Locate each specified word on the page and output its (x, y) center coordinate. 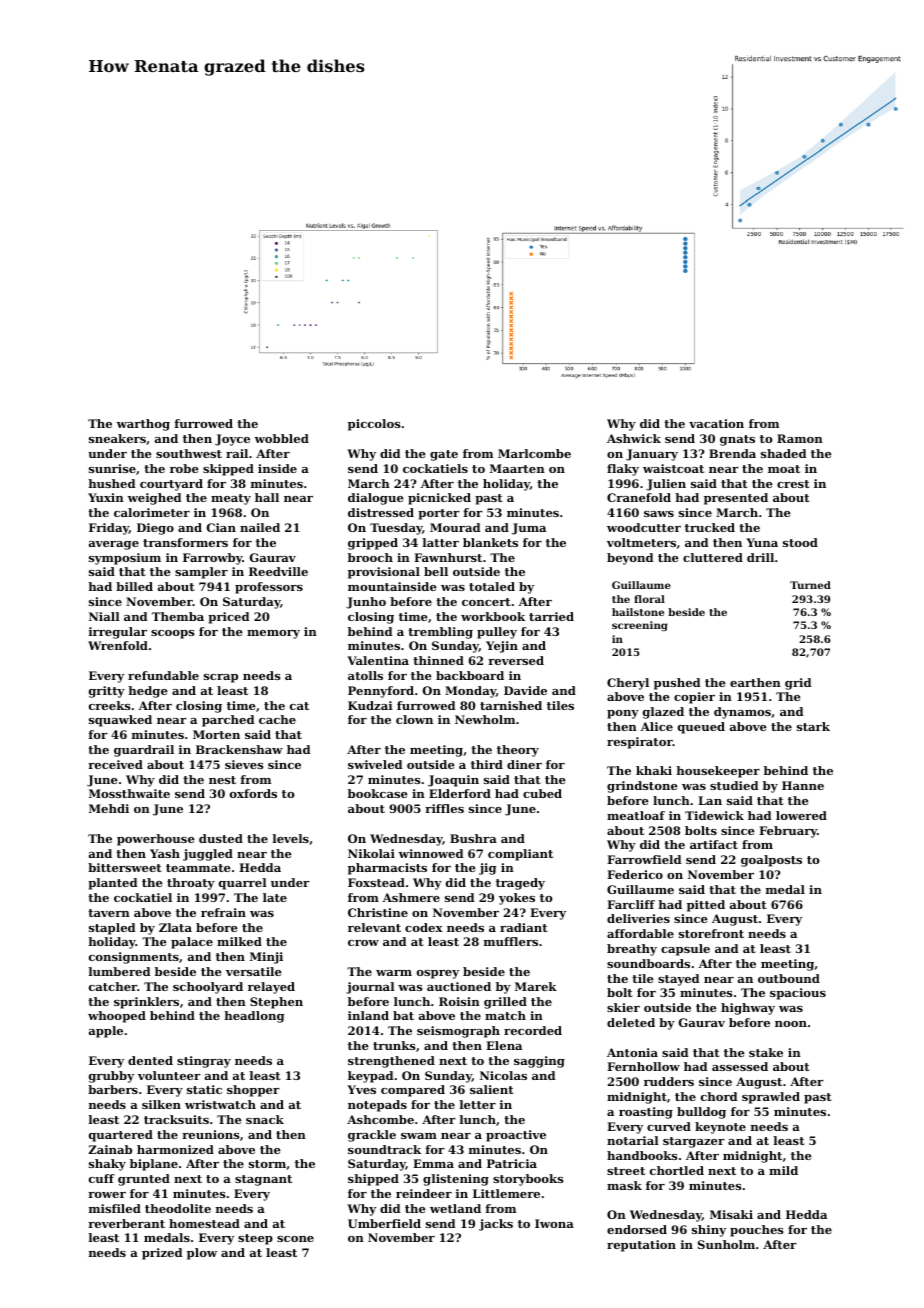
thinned (438, 660)
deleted (631, 1022)
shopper (253, 1091)
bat (403, 1015)
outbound (789, 978)
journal (370, 988)
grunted (144, 1180)
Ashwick (634, 438)
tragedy (520, 884)
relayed (271, 988)
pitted (706, 906)
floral (649, 599)
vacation (716, 423)
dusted (221, 838)
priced (228, 618)
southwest (189, 453)
